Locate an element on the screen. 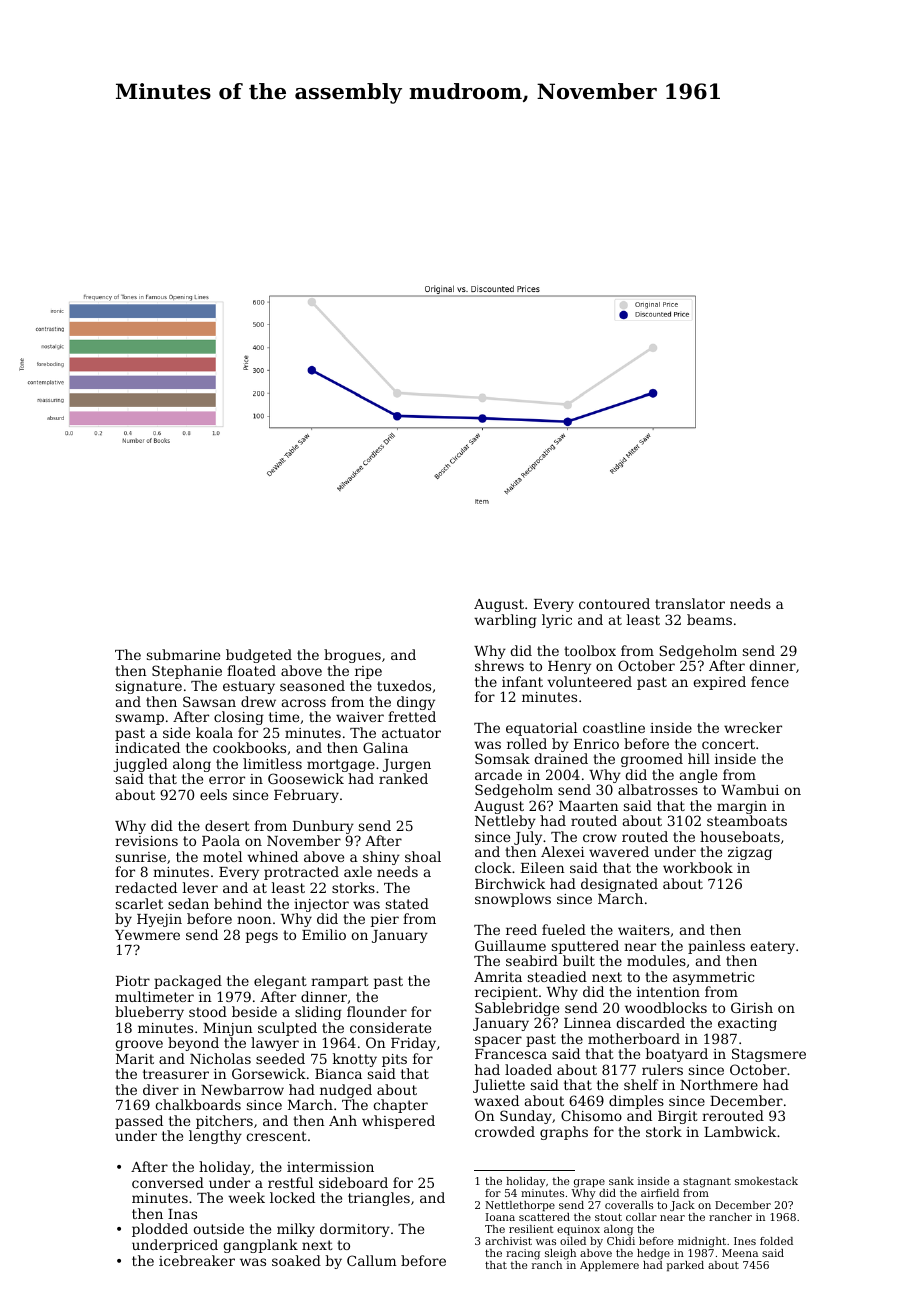 The image size is (924, 1308). elegant is located at coordinates (280, 982).
